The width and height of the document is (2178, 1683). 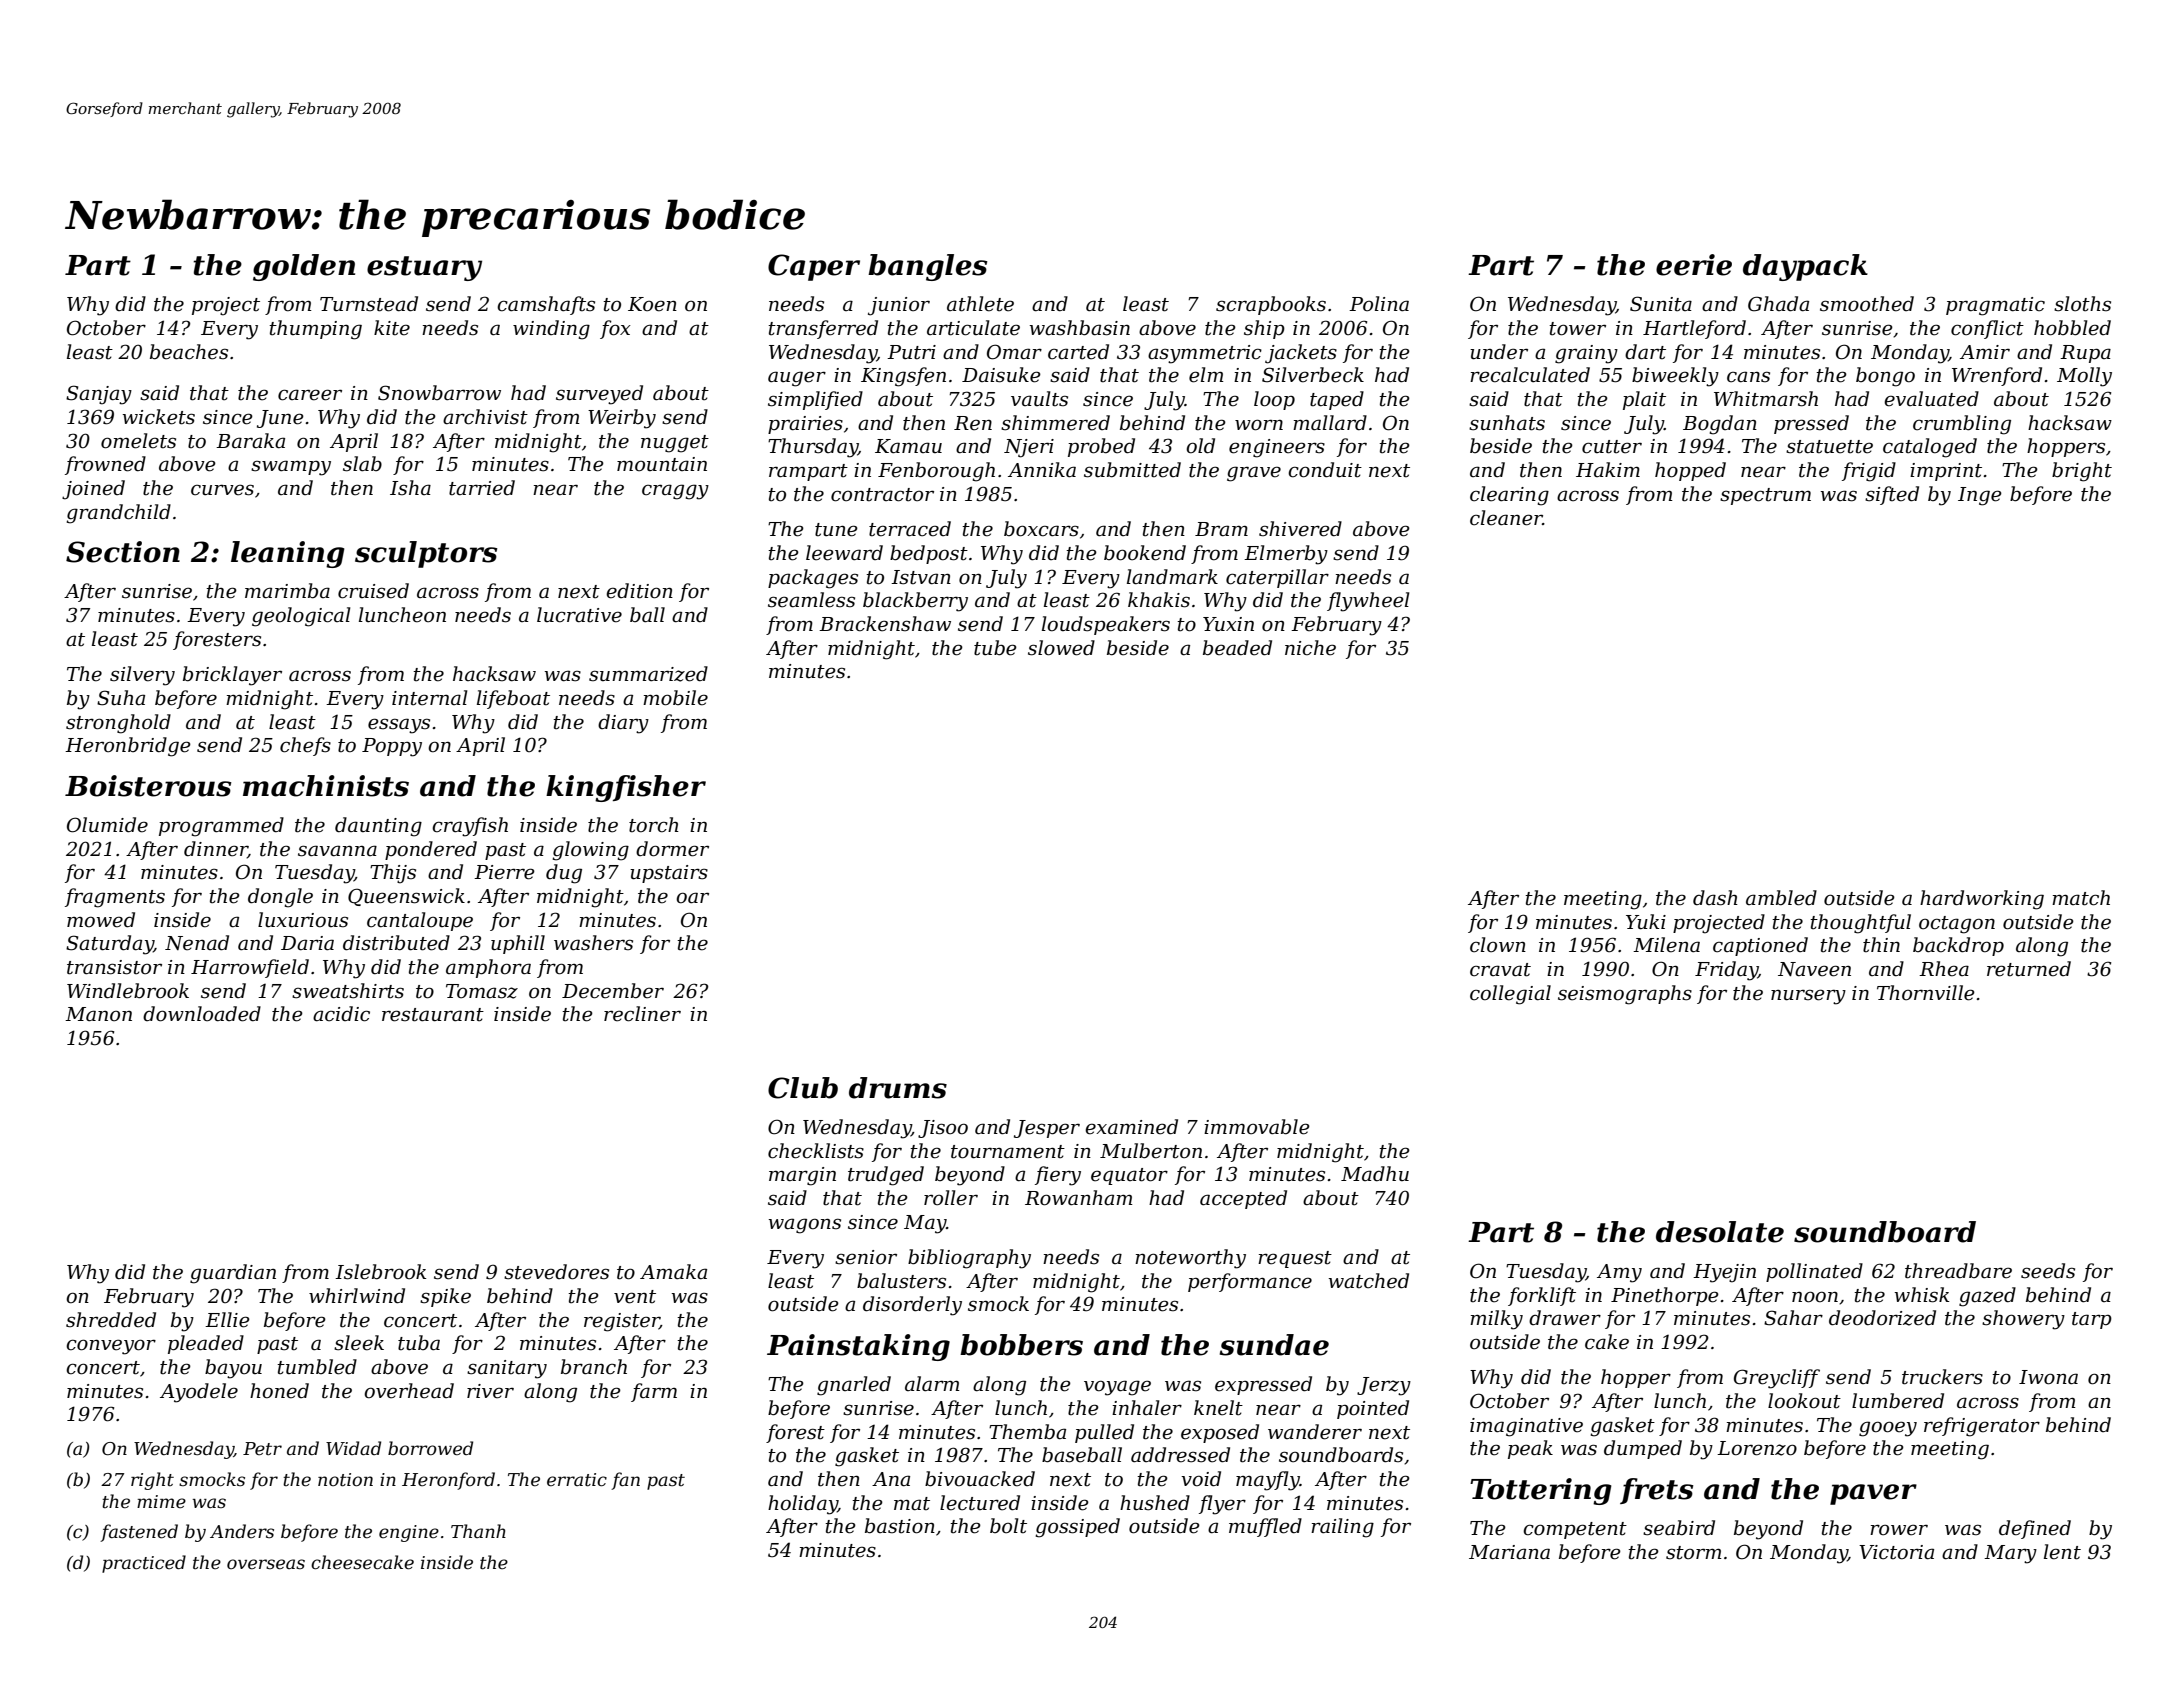 I want to click on tarried, so click(x=482, y=488).
